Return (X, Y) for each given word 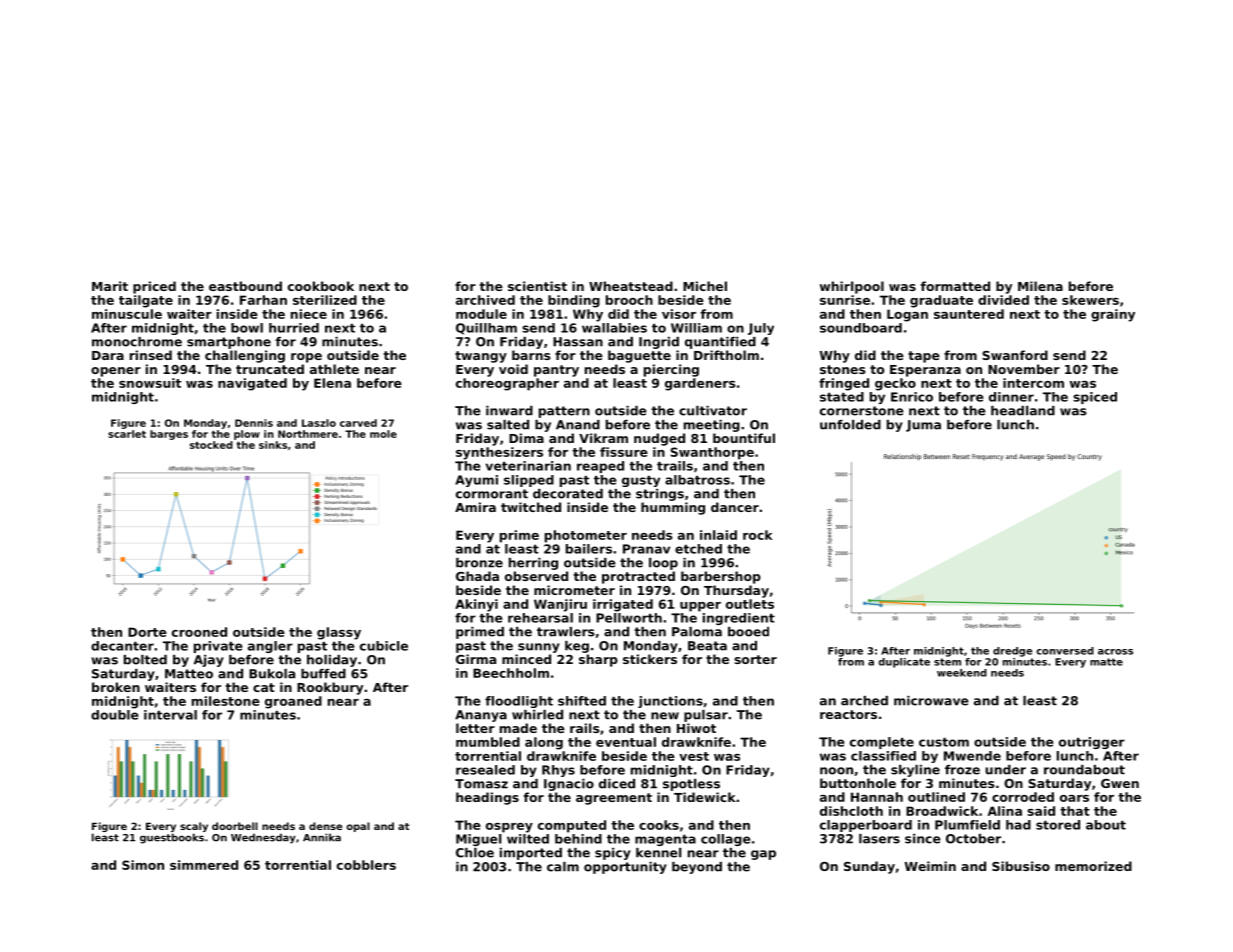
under (1005, 770)
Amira (475, 507)
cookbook (321, 286)
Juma (923, 426)
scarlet (127, 434)
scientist (537, 286)
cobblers (366, 865)
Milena (1040, 286)
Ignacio (569, 785)
